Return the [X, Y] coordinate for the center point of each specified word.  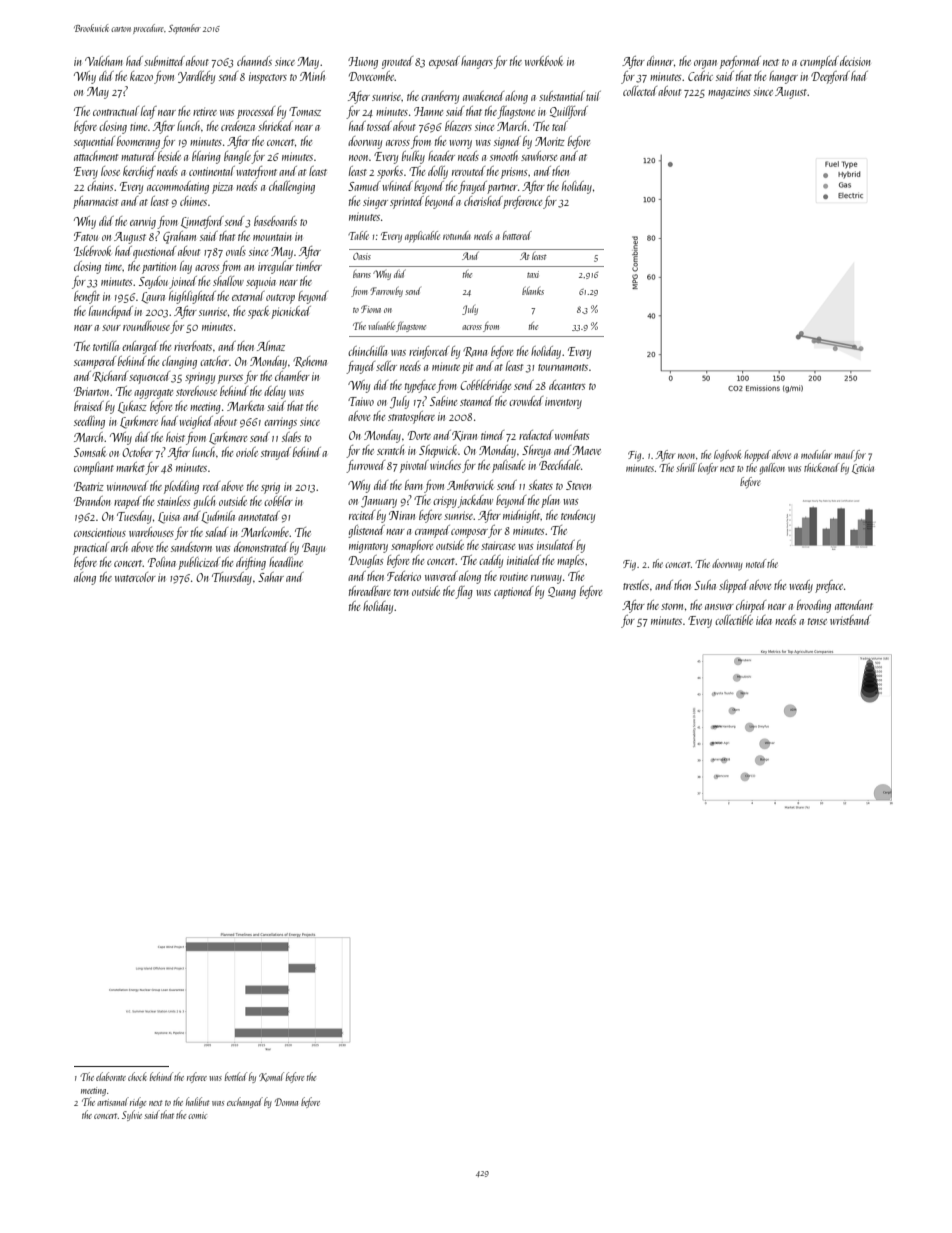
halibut [198, 1101]
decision [855, 61]
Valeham [104, 61]
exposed [444, 62]
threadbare [370, 591]
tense [817, 621]
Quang [562, 593]
